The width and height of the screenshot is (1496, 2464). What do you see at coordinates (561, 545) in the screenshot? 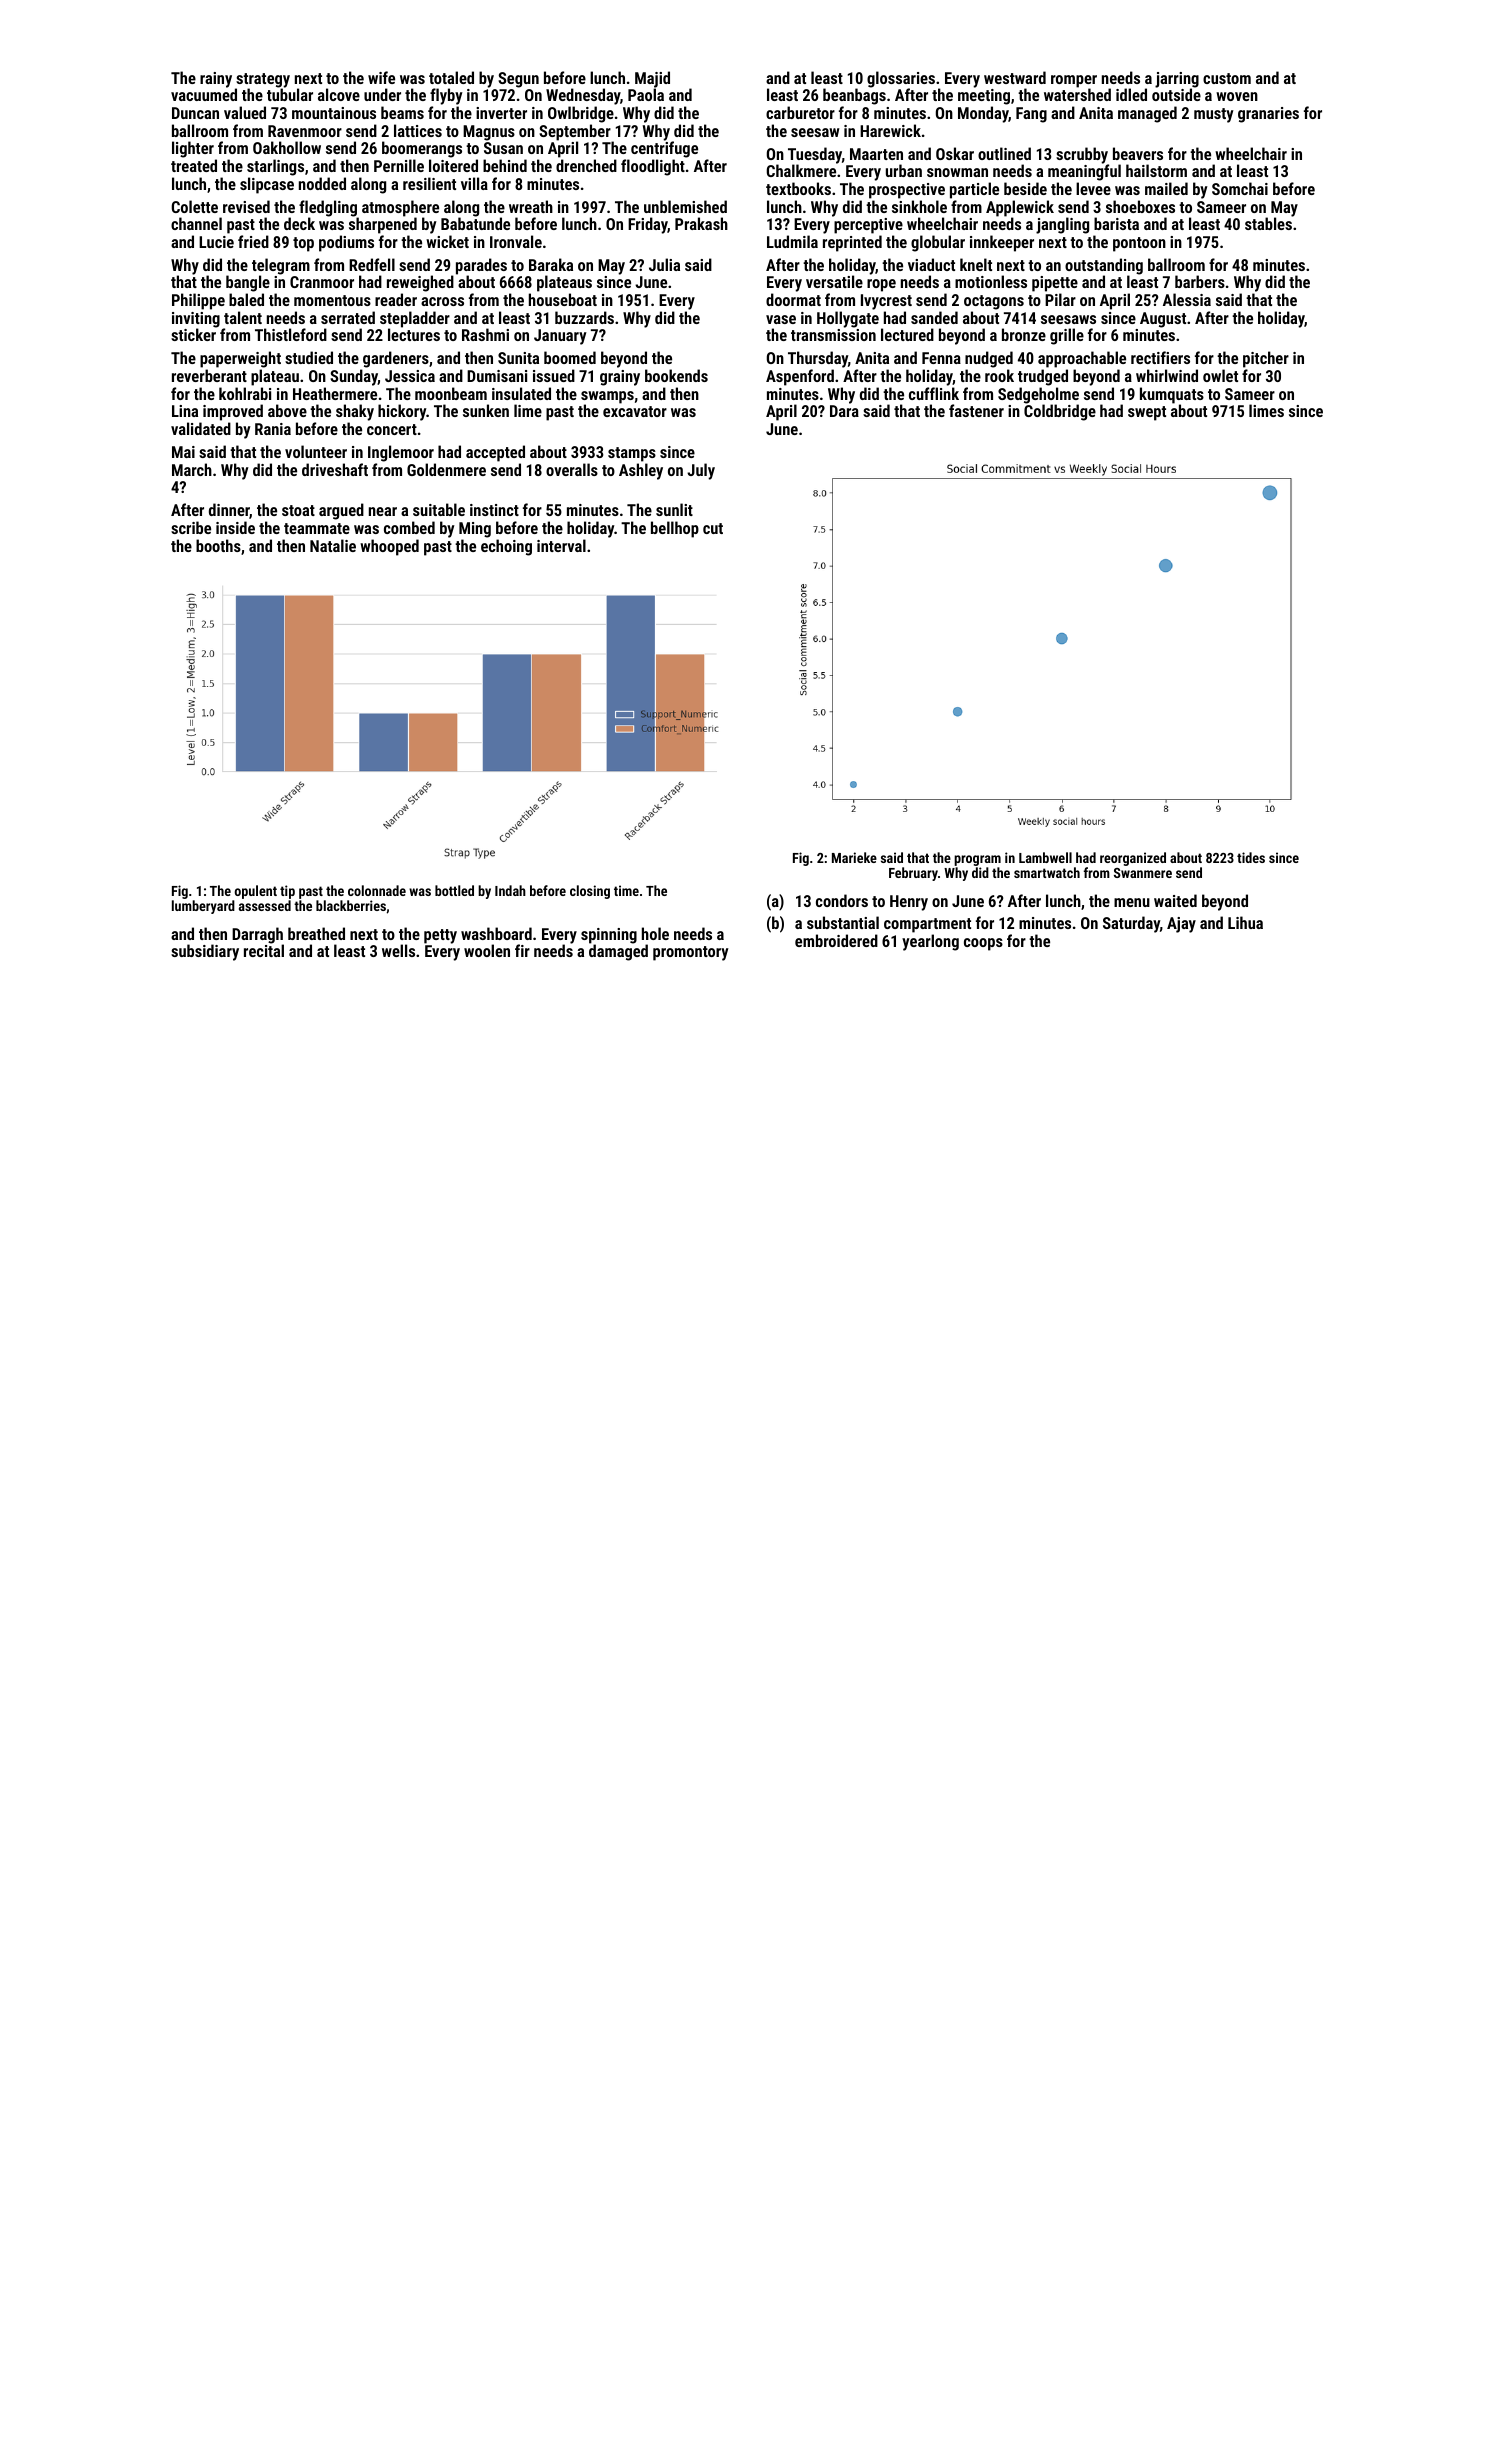
I see `interval` at bounding box center [561, 545].
